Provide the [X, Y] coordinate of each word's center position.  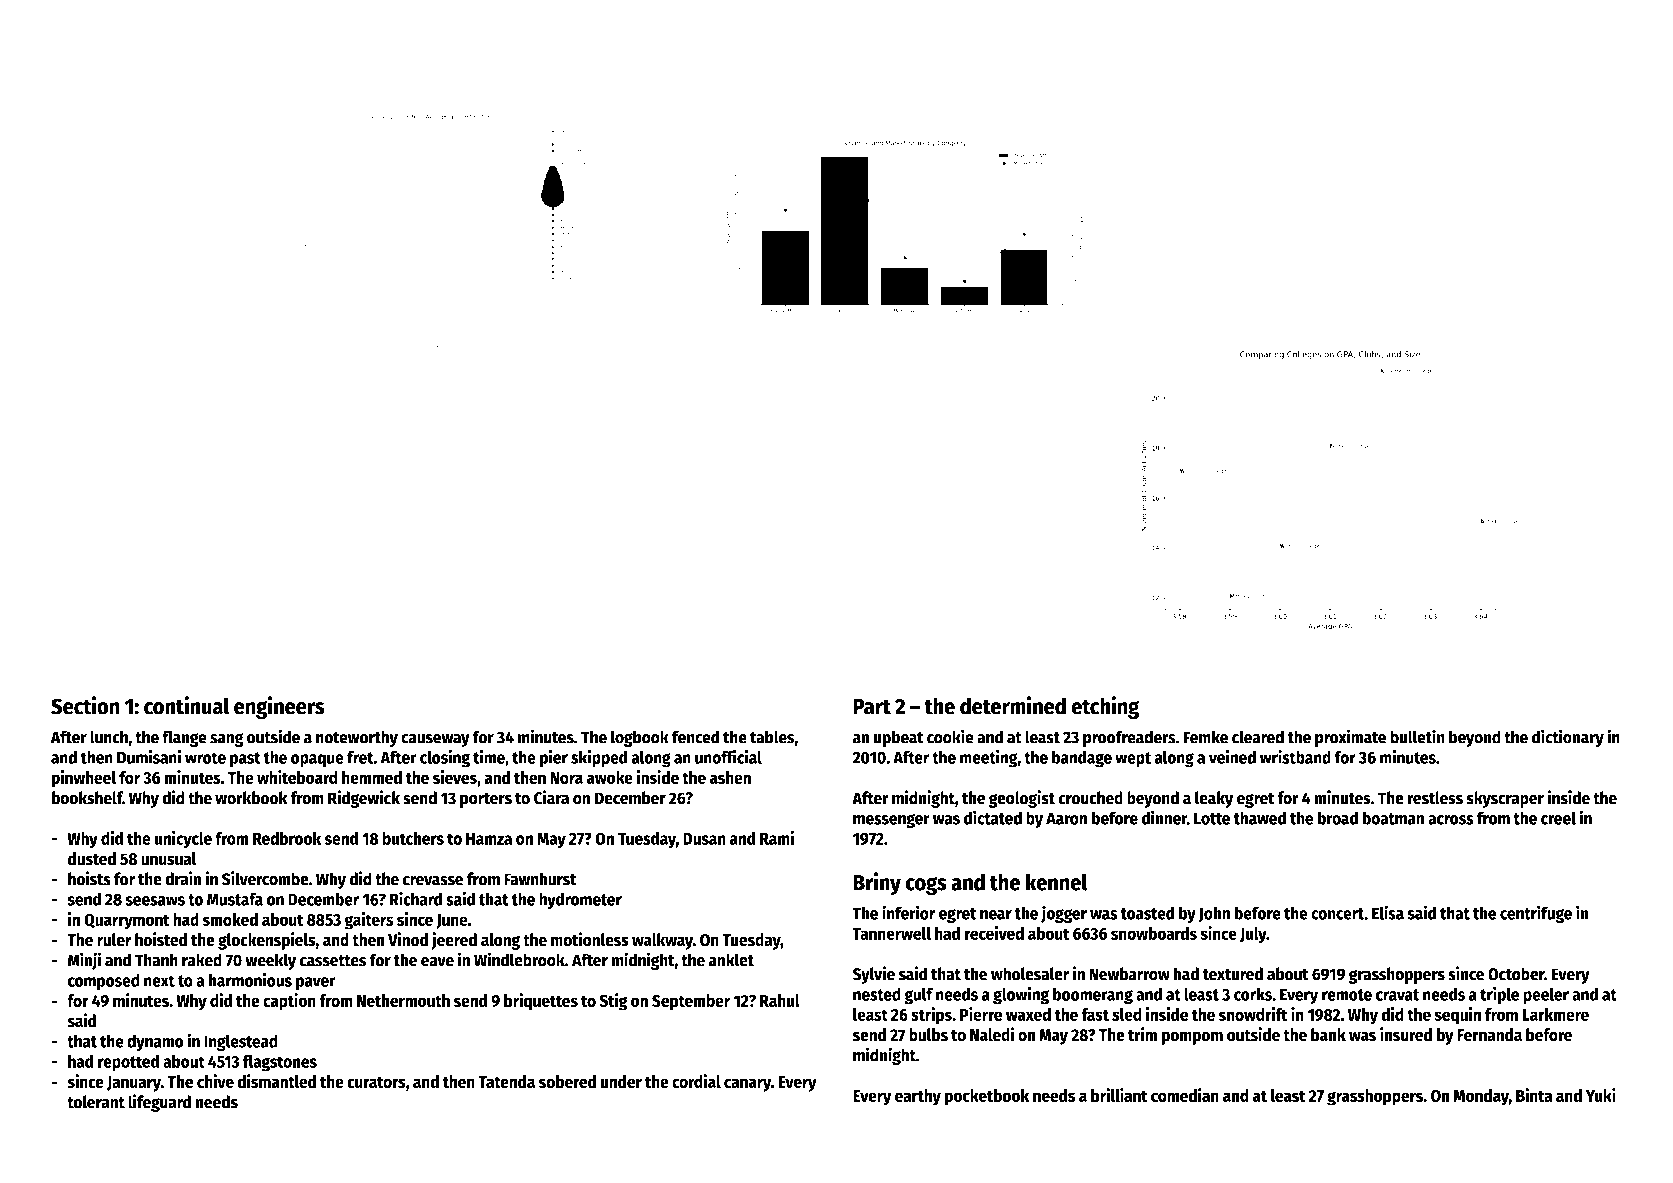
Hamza [489, 839]
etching [1105, 707]
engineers [279, 707]
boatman [1393, 818]
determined [1013, 705]
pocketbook [986, 1097]
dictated [993, 817]
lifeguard [159, 1103]
